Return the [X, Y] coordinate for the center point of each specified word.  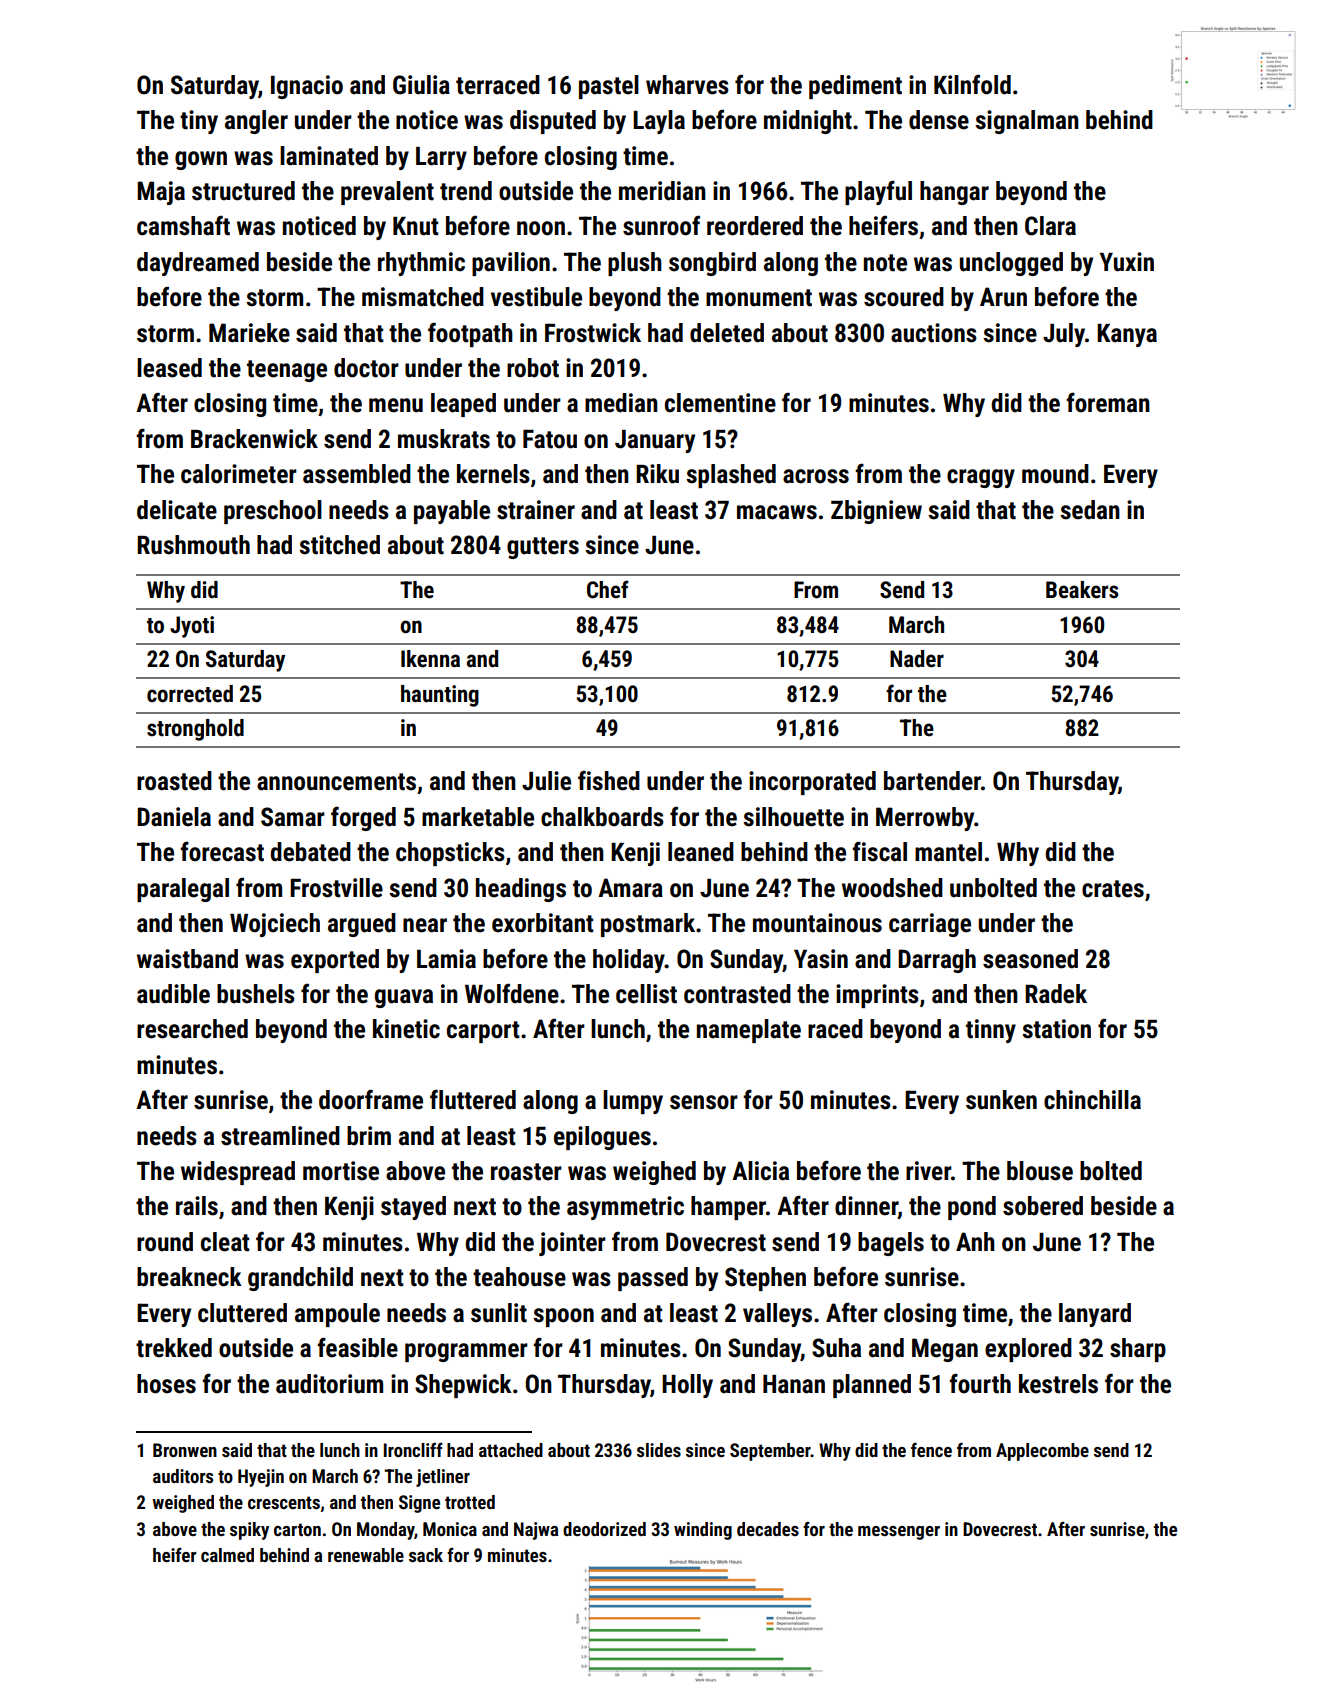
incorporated [812, 783]
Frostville [336, 888]
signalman [1027, 122]
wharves [687, 85]
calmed [227, 1555]
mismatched [423, 297]
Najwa [536, 1531]
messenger [899, 1533]
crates [1113, 889]
